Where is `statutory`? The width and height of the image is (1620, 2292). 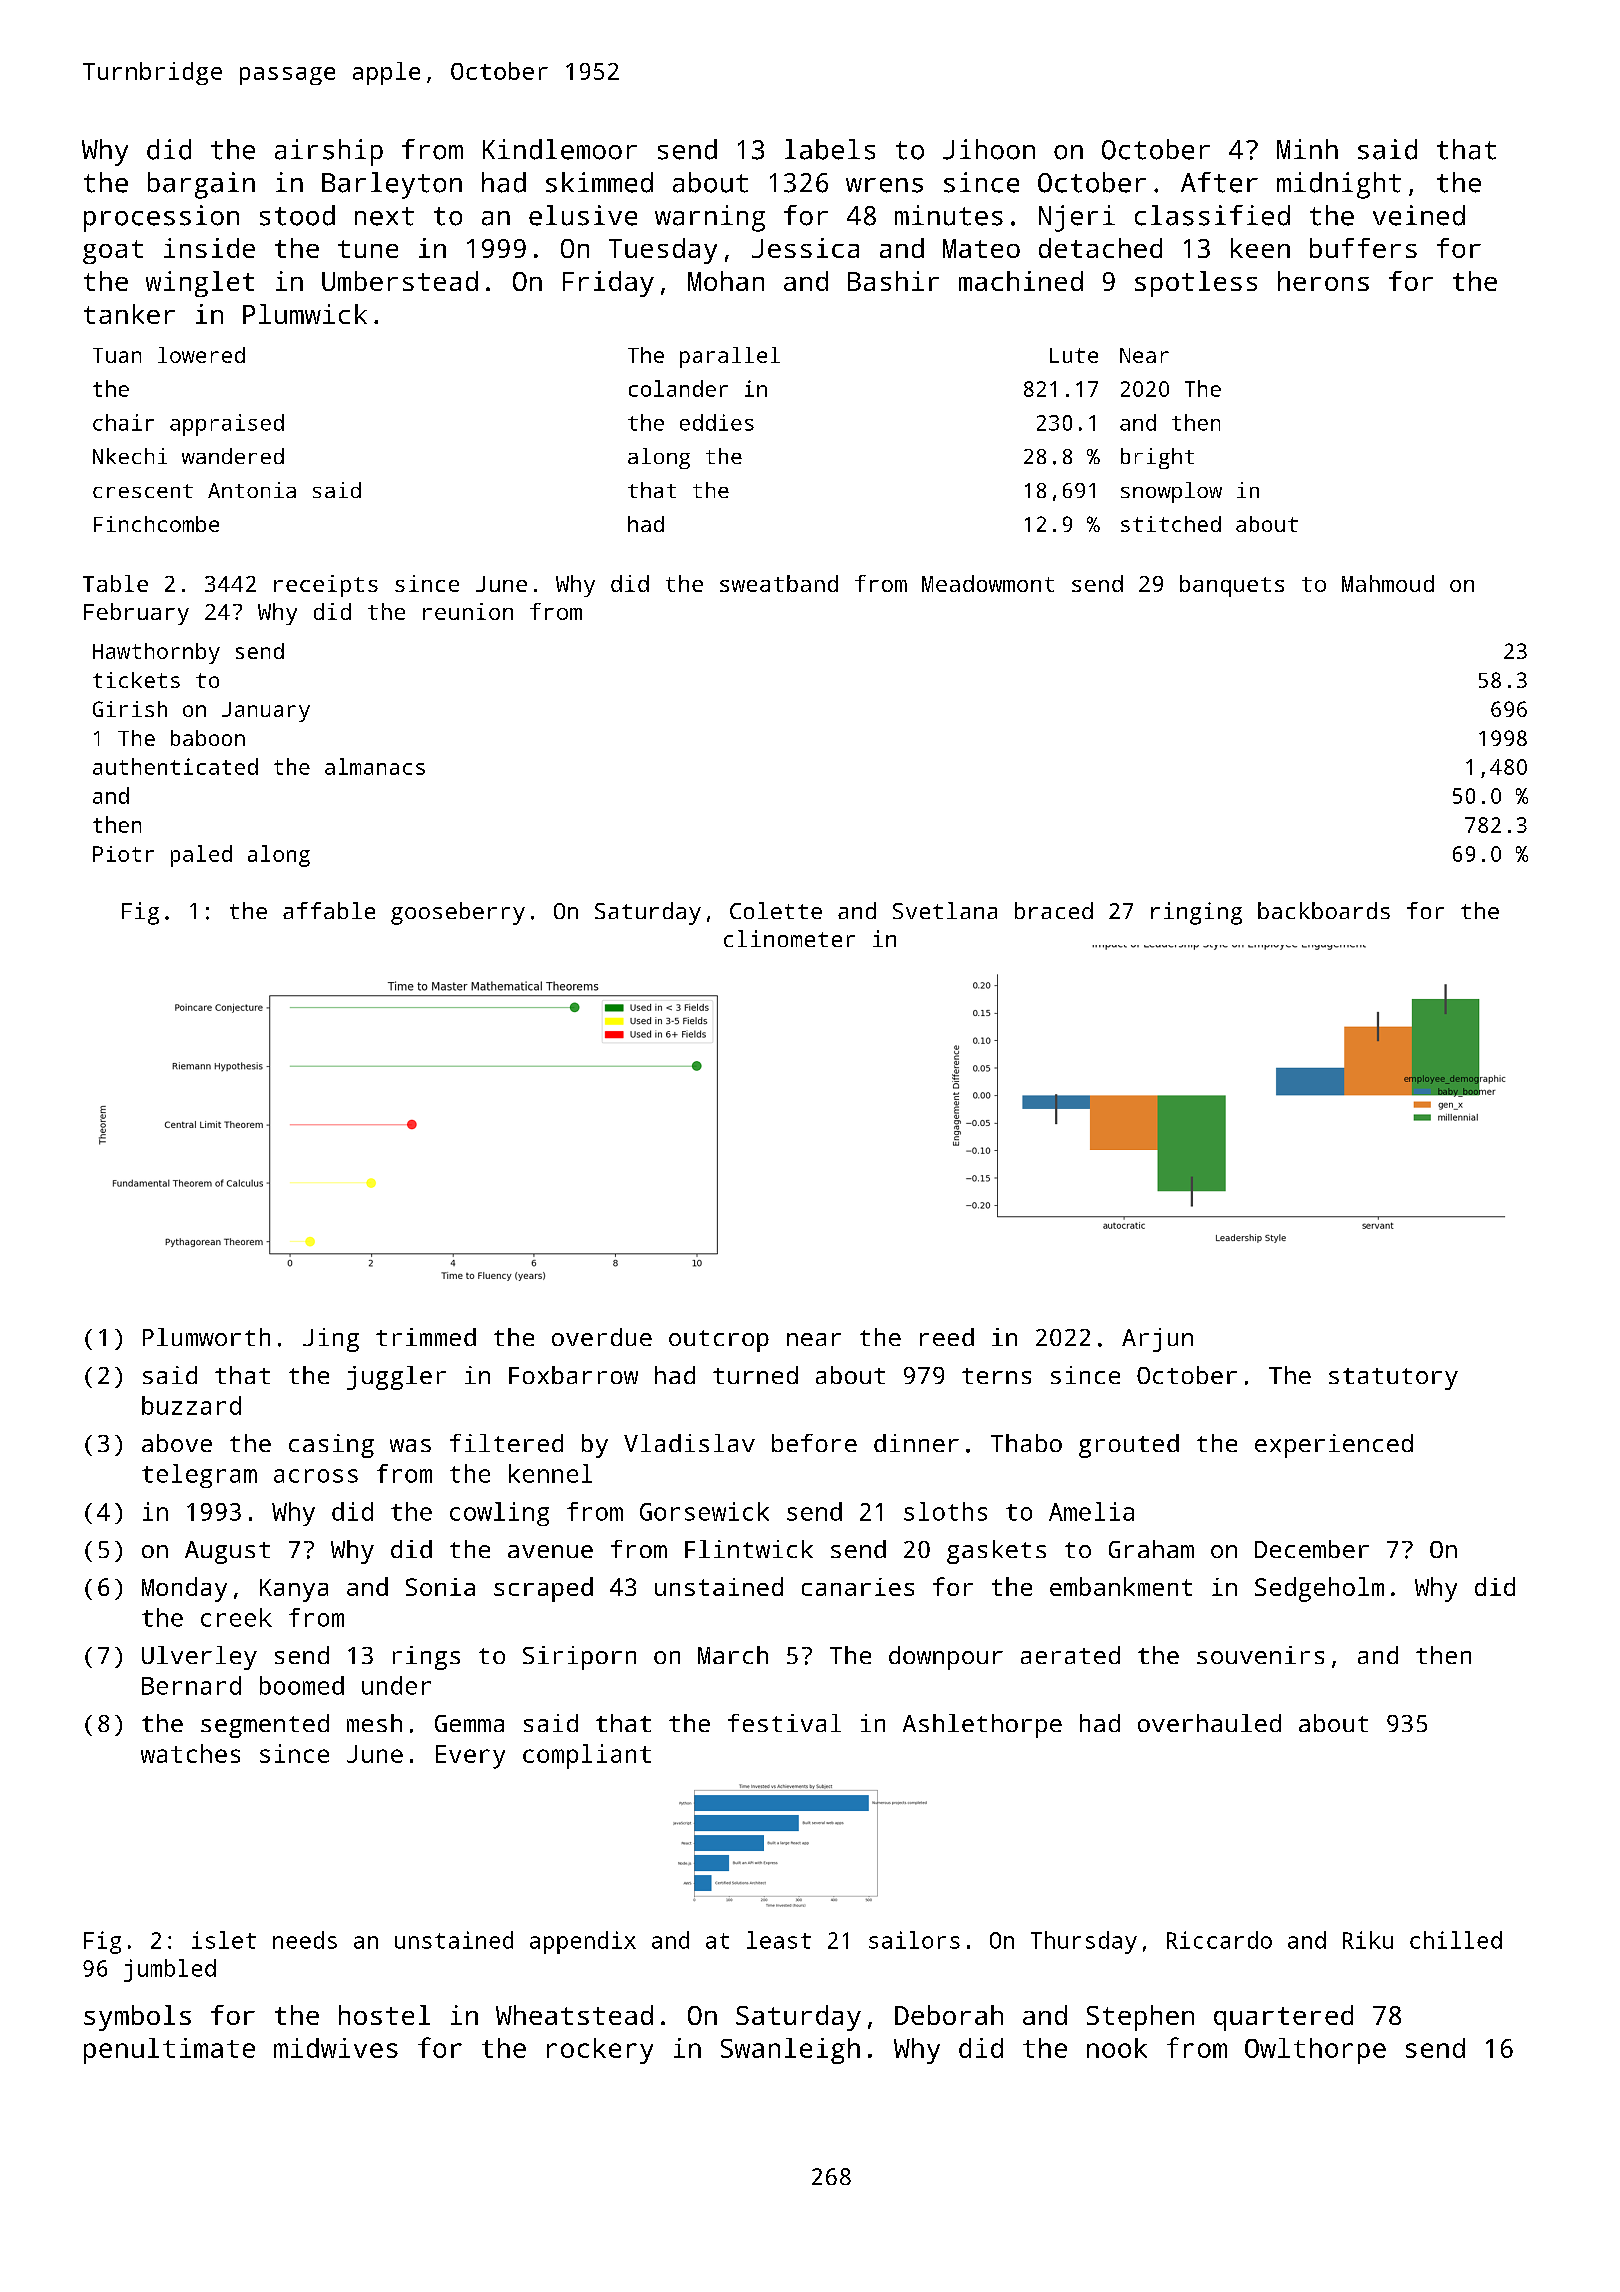
statutory is located at coordinates (1393, 1379).
